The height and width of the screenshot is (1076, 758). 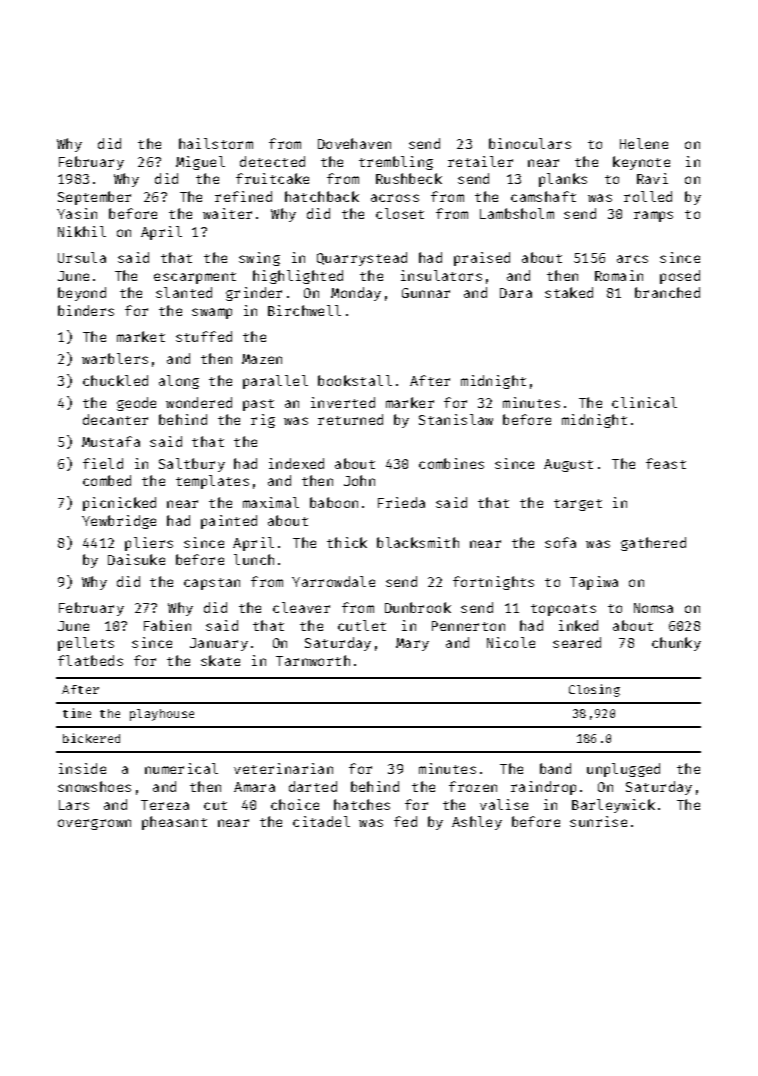 What do you see at coordinates (653, 544) in the screenshot?
I see `gathered` at bounding box center [653, 544].
